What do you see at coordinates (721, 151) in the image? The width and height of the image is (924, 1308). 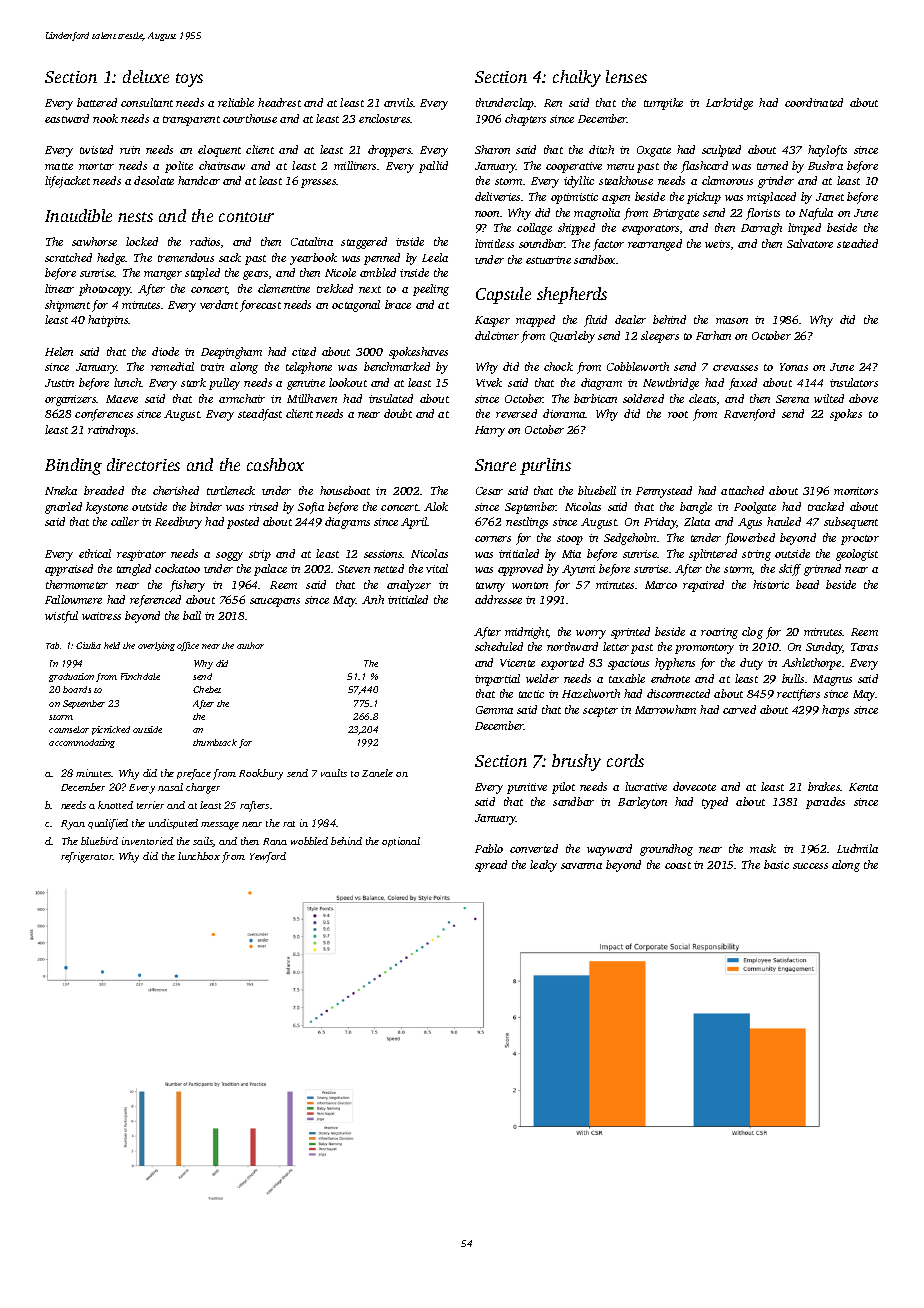 I see `sculpted` at bounding box center [721, 151].
